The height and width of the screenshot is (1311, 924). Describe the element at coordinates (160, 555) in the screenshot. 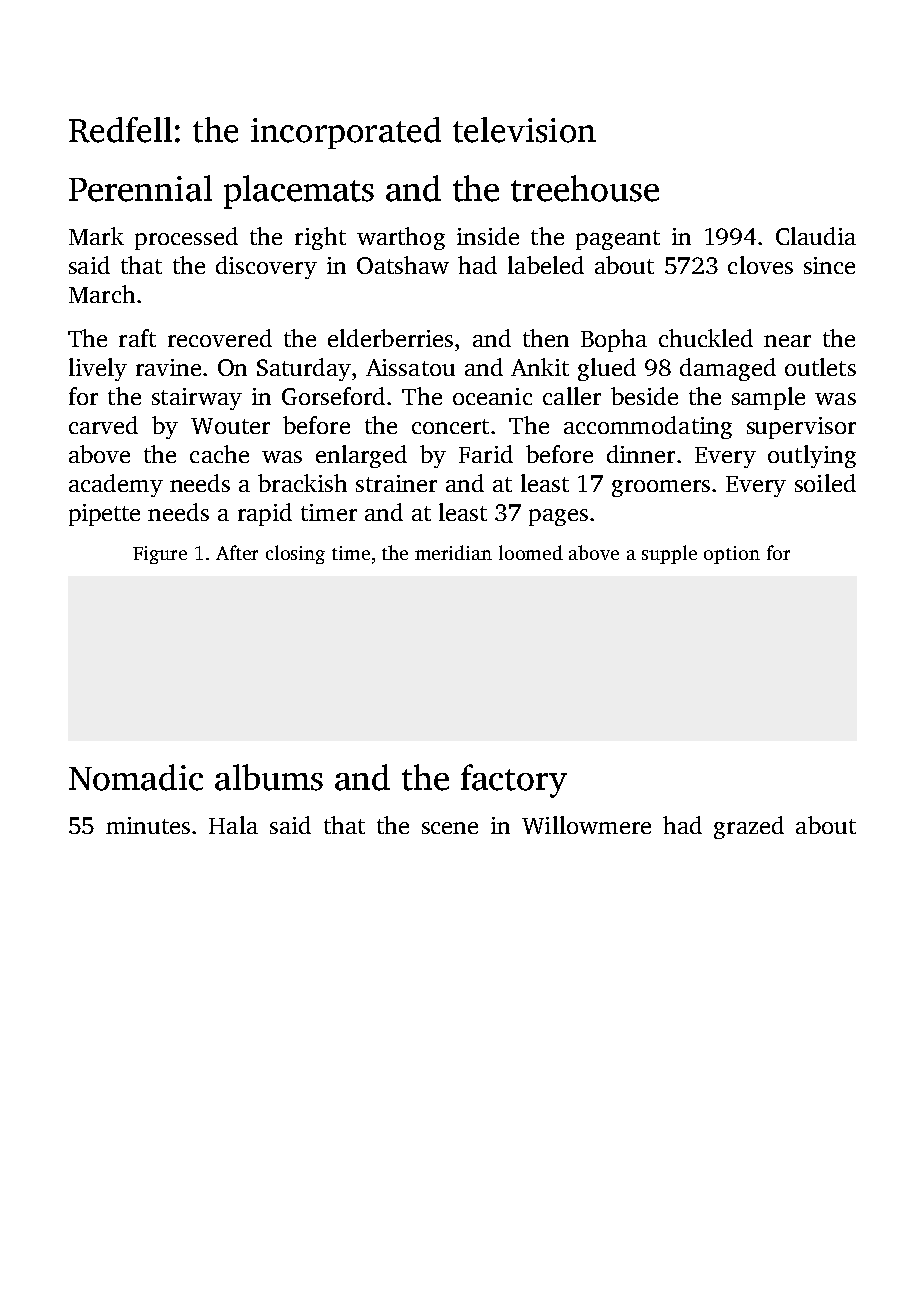

I see `Figure` at that location.
